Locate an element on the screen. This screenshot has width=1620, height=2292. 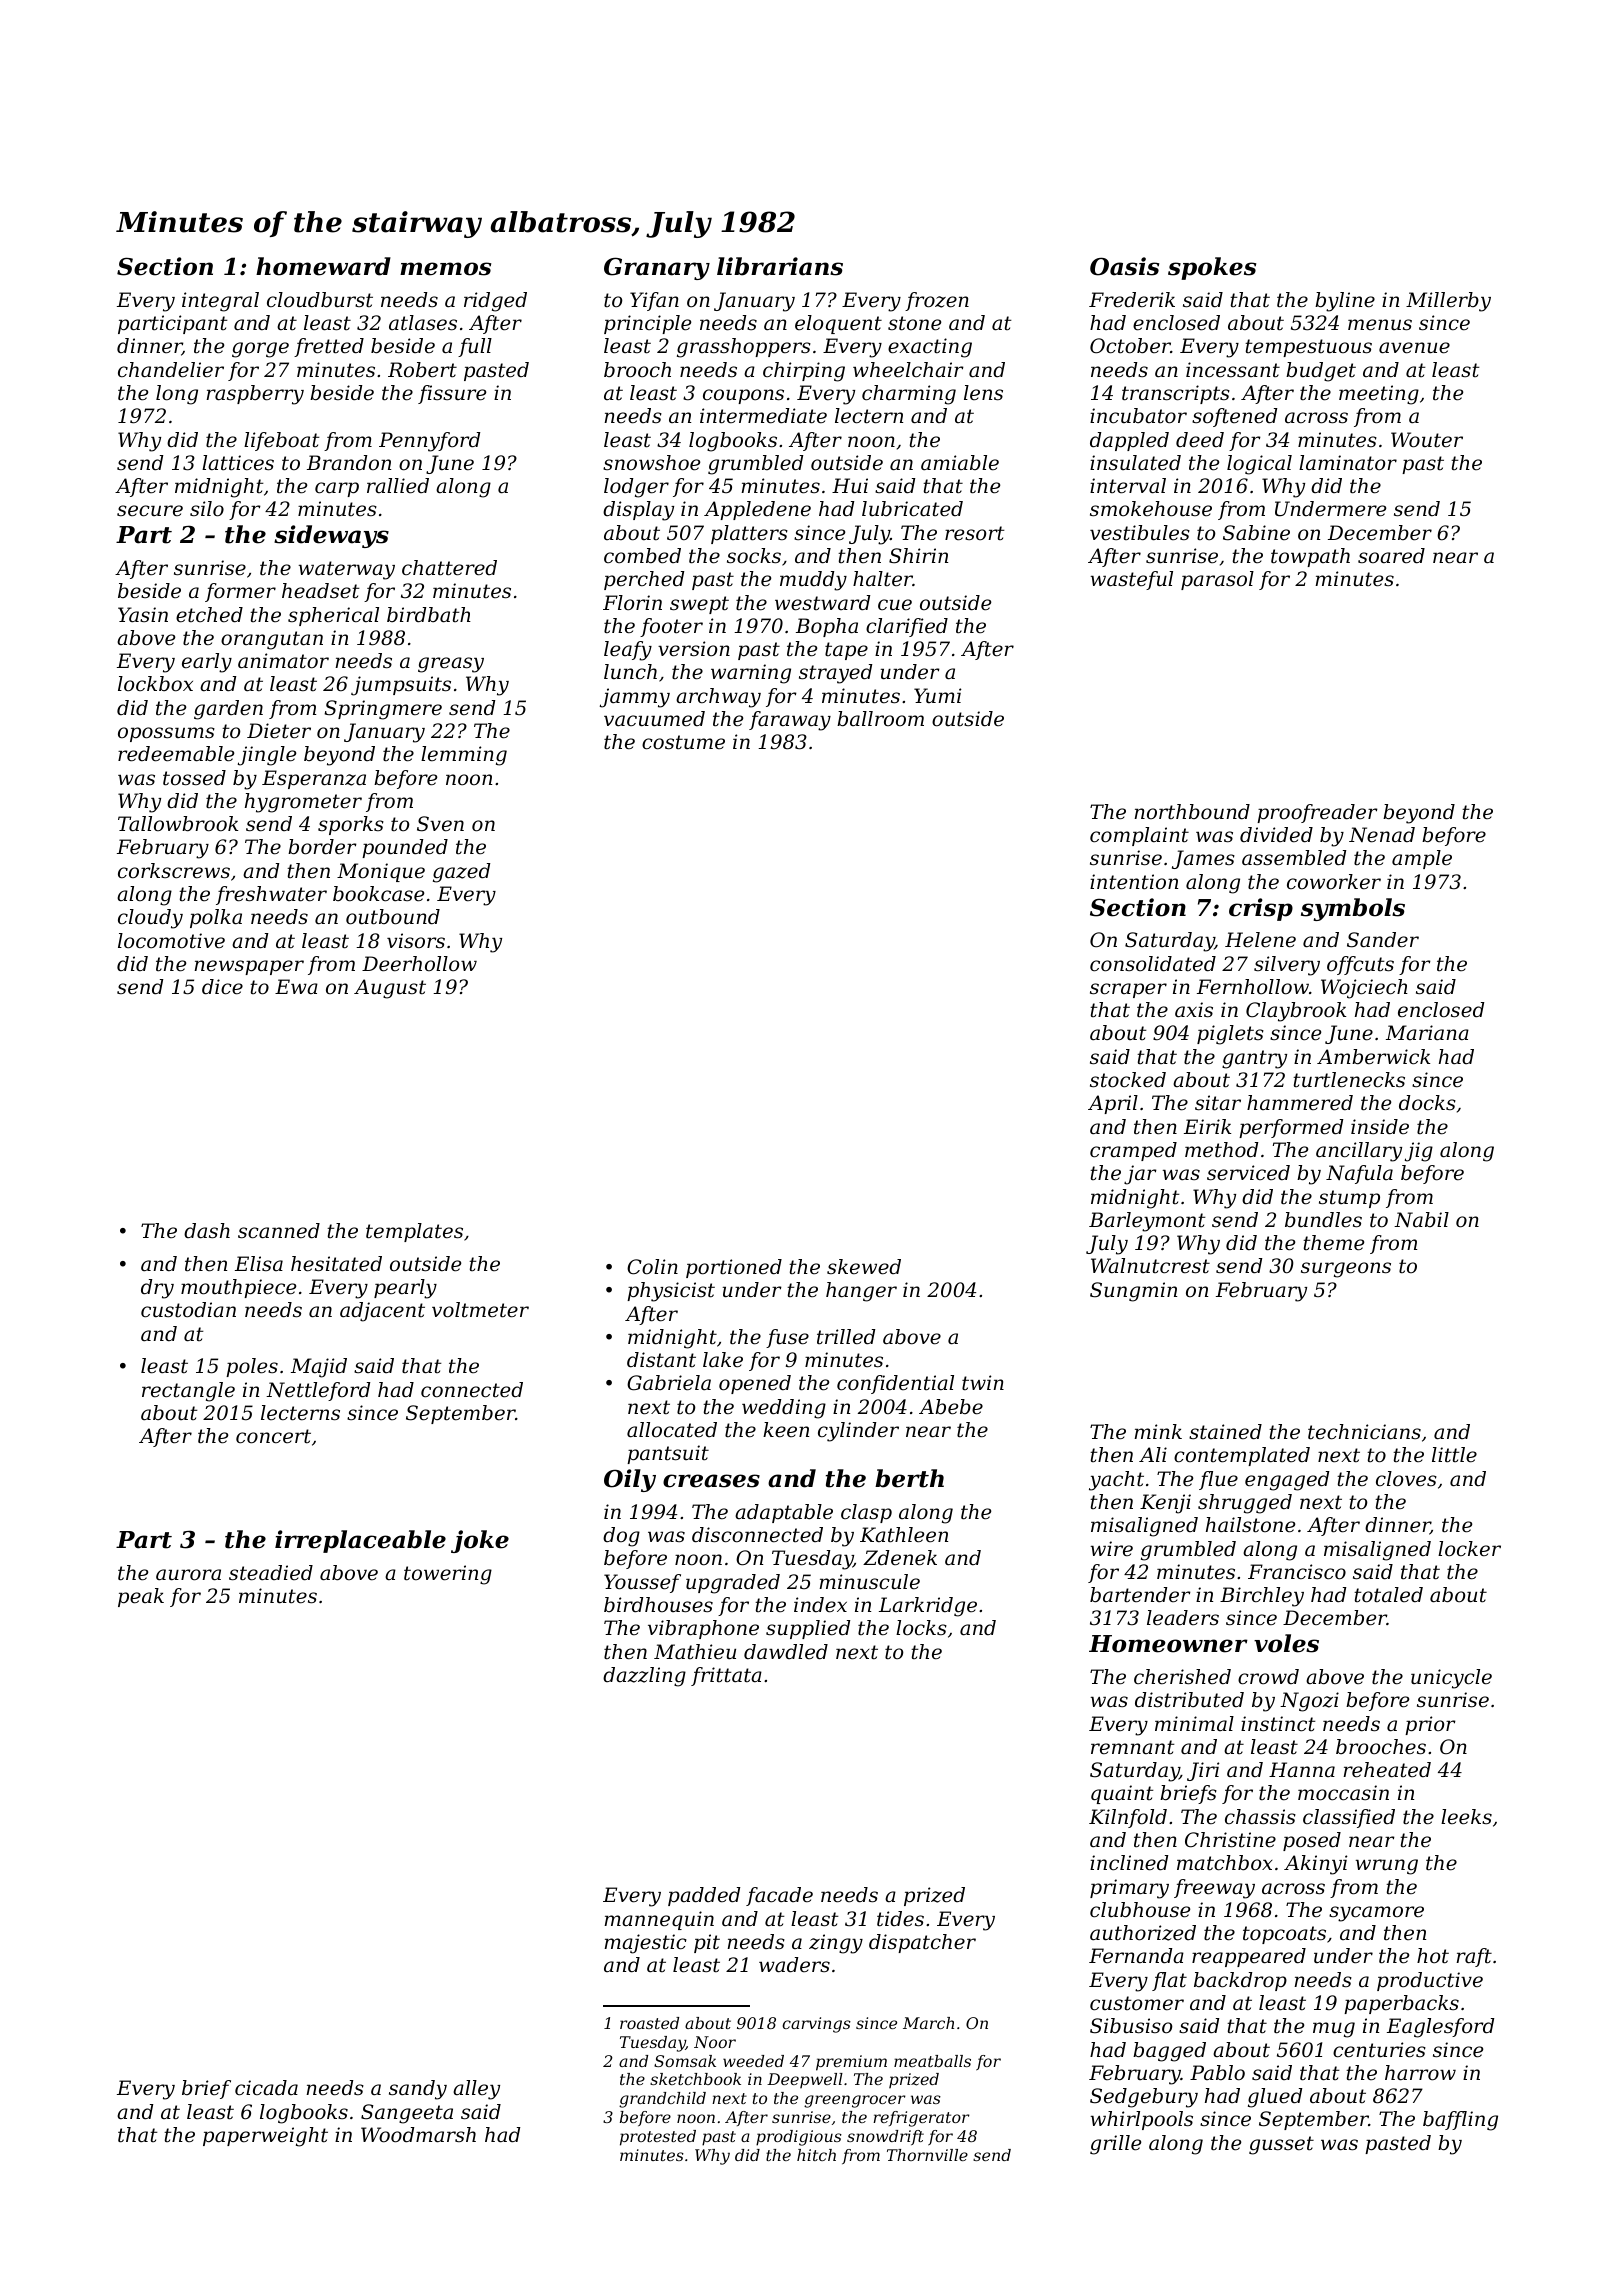
engaged is located at coordinates (1287, 1481).
